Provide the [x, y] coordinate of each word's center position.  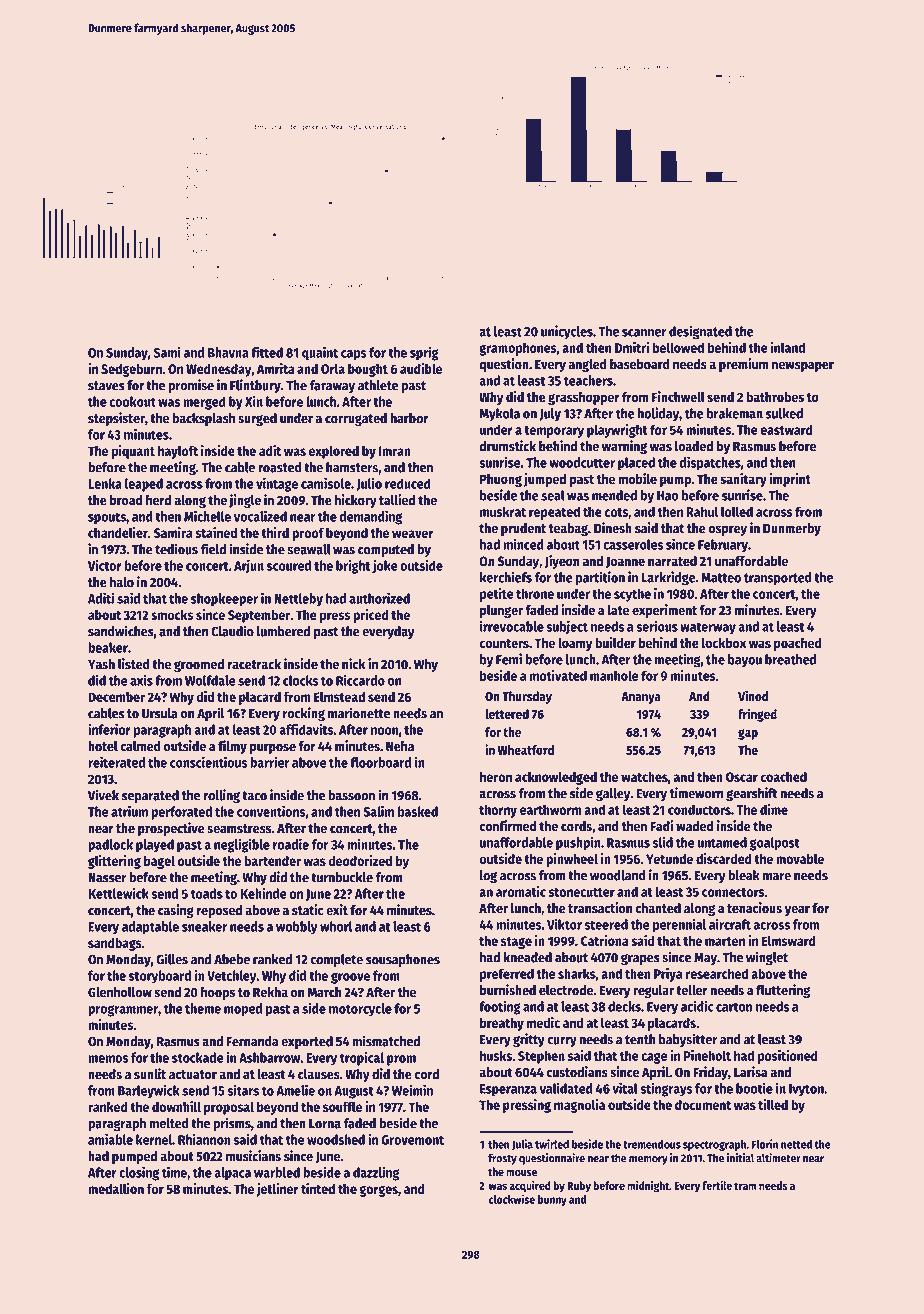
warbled [277, 1172]
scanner [644, 333]
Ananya [641, 698]
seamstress [239, 829]
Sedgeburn [131, 370]
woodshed [336, 1139]
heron [496, 776]
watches [644, 776]
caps [354, 355]
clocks [301, 680]
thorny [498, 811]
